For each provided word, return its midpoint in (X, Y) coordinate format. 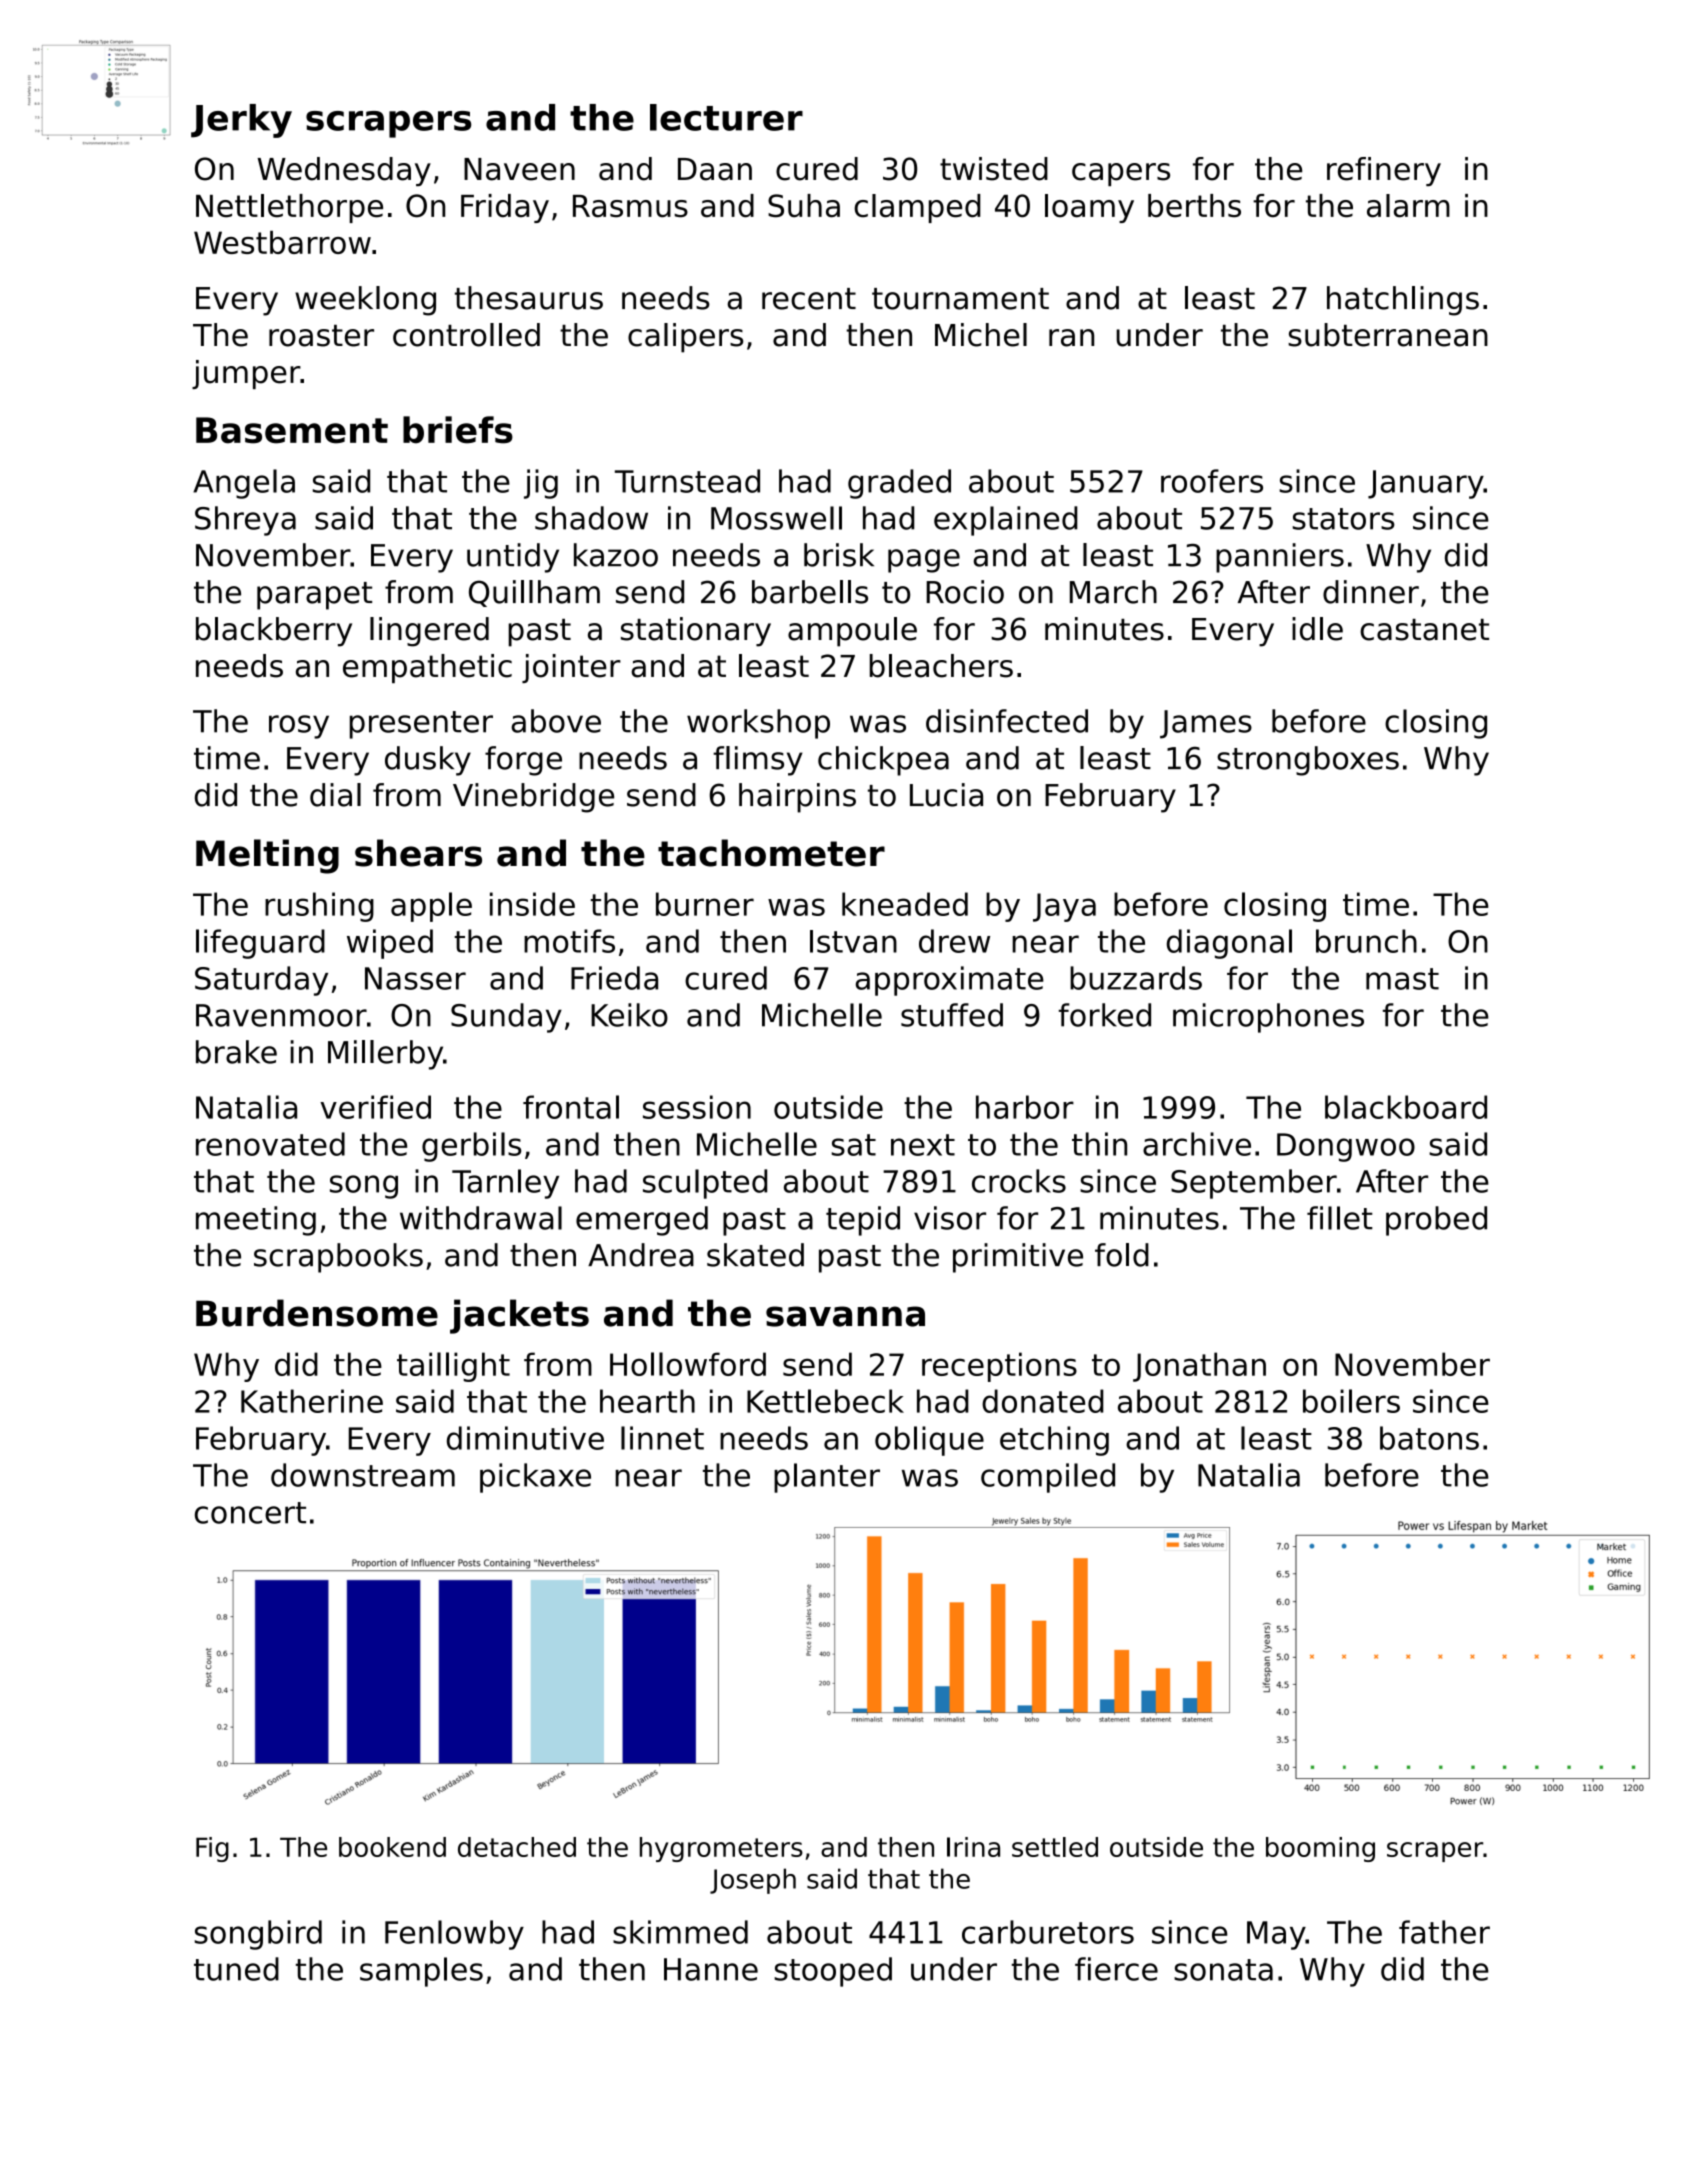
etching (1054, 1441)
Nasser (415, 978)
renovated (270, 1144)
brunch (1366, 941)
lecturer (726, 117)
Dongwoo (1346, 1147)
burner (705, 904)
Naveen (519, 169)
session (697, 1107)
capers (1121, 174)
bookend (392, 1847)
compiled (1048, 1478)
